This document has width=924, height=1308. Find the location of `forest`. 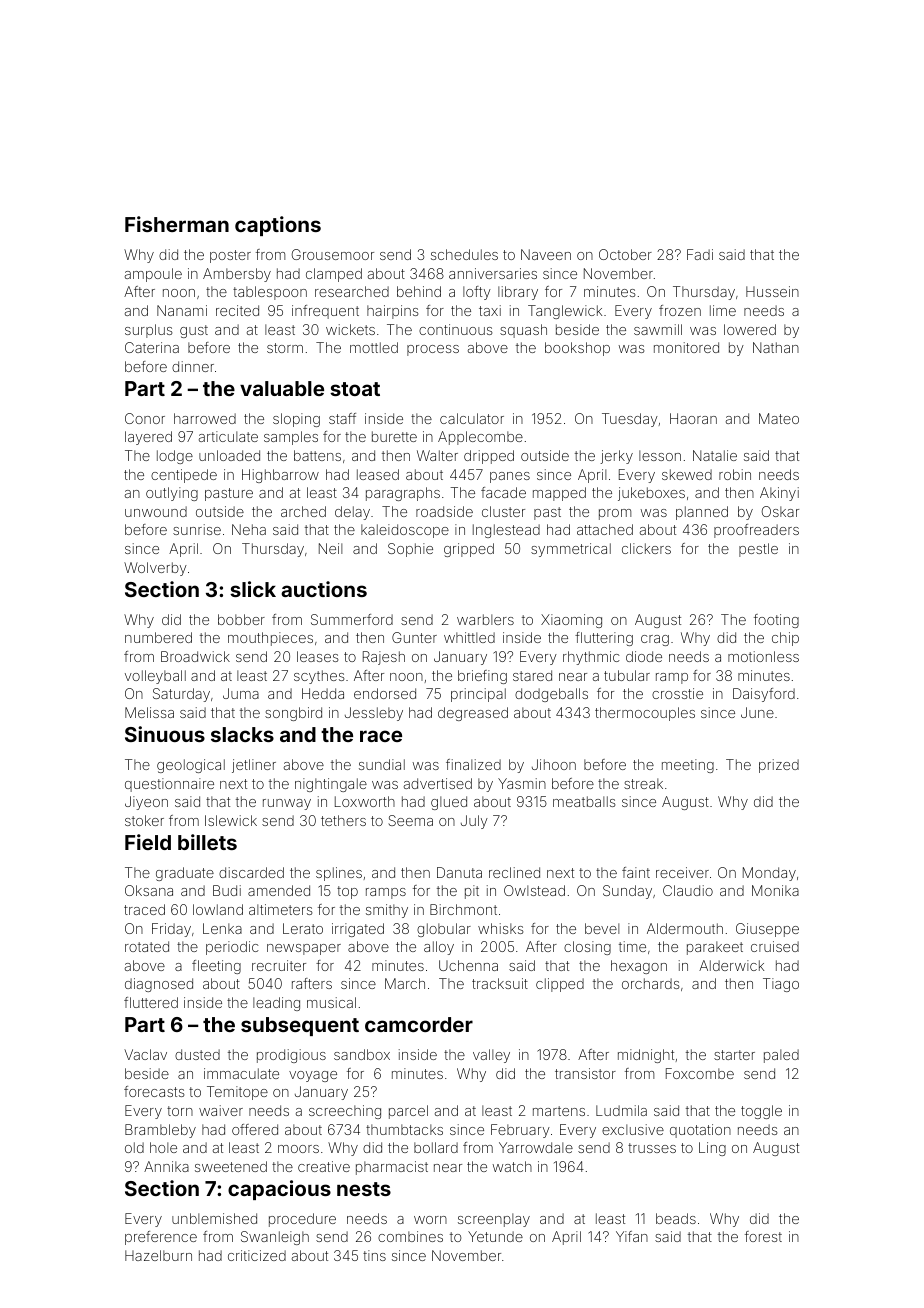

forest is located at coordinates (763, 1236).
